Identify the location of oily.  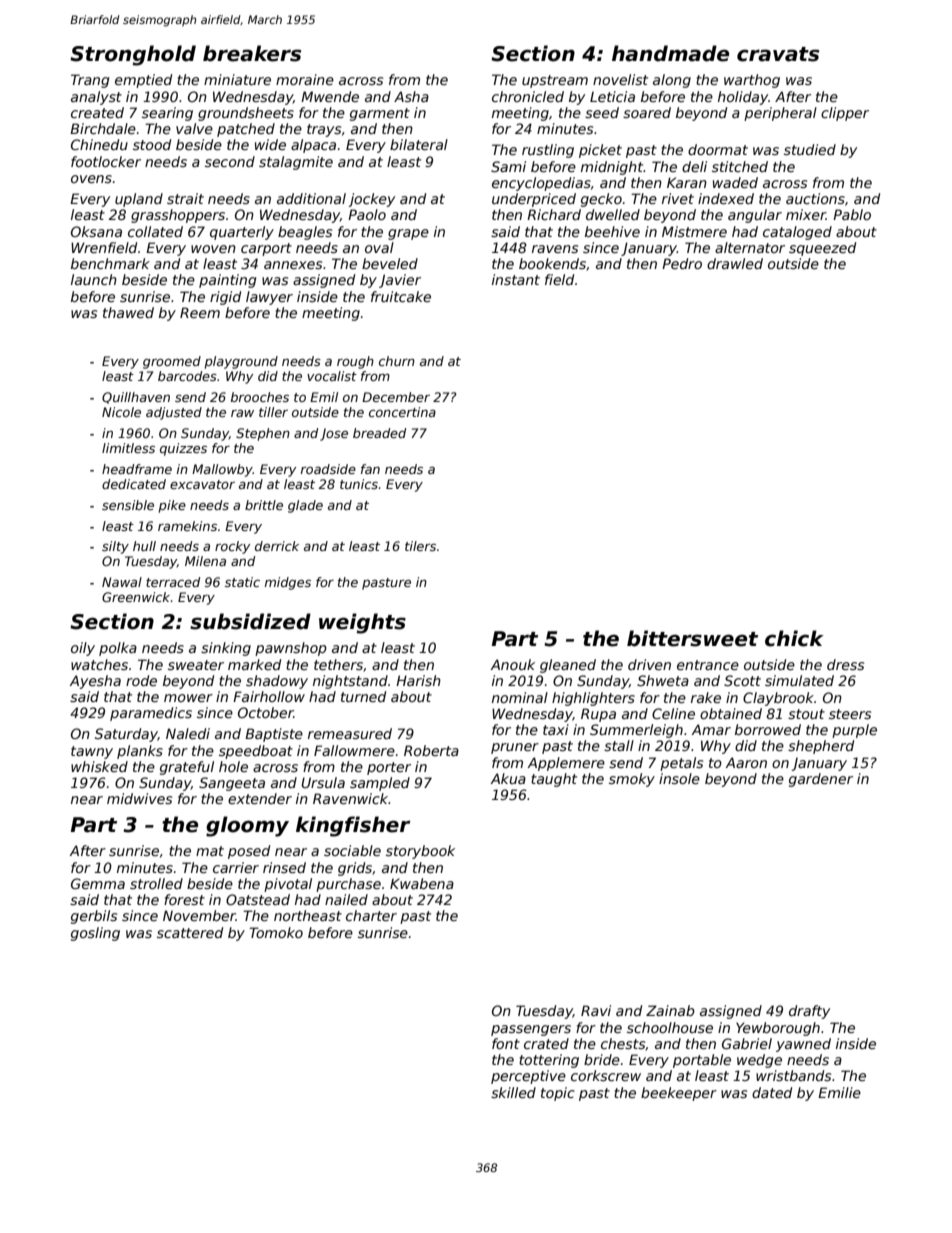
(83, 649).
